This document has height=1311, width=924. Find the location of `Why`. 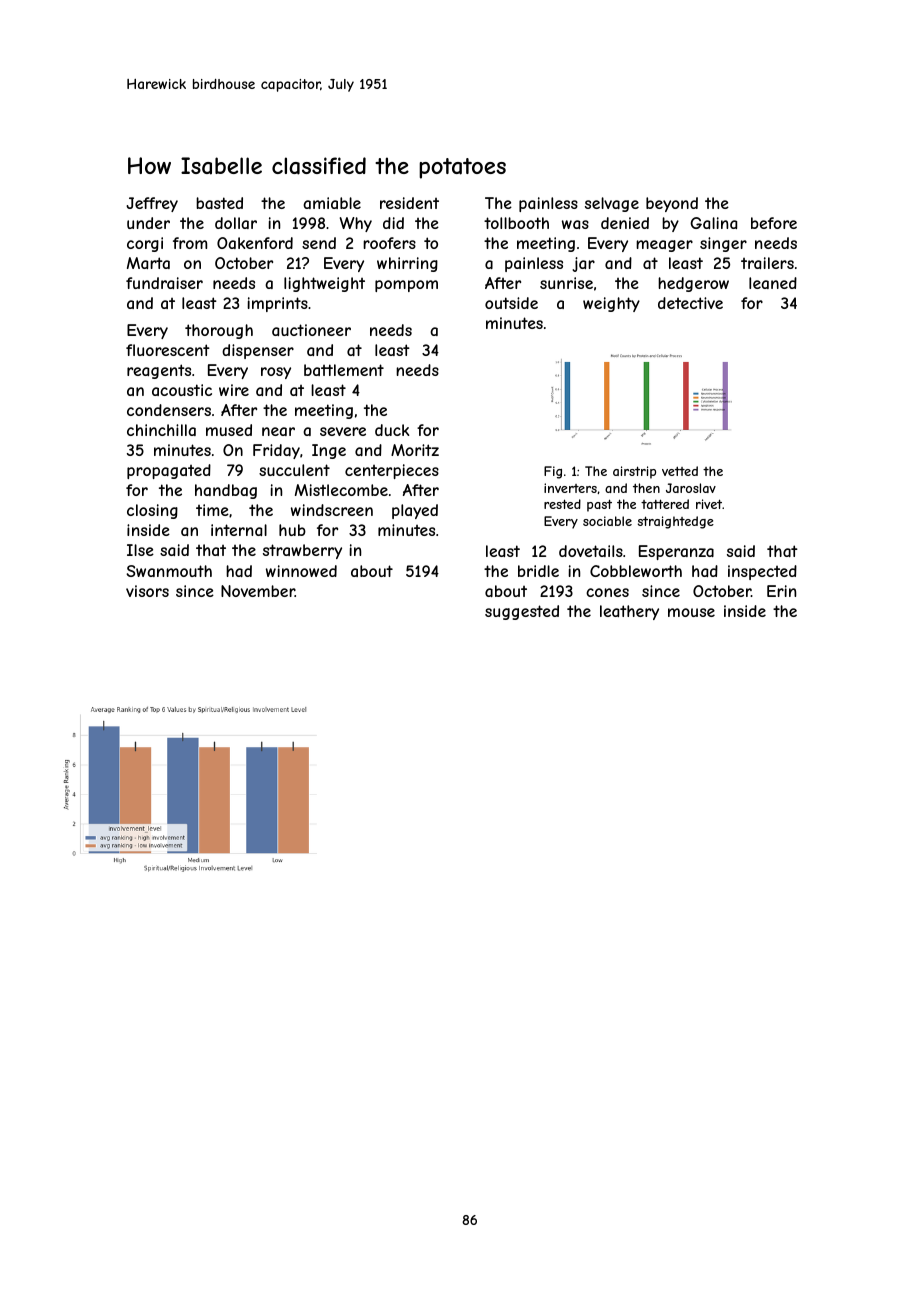

Why is located at coordinates (356, 224).
